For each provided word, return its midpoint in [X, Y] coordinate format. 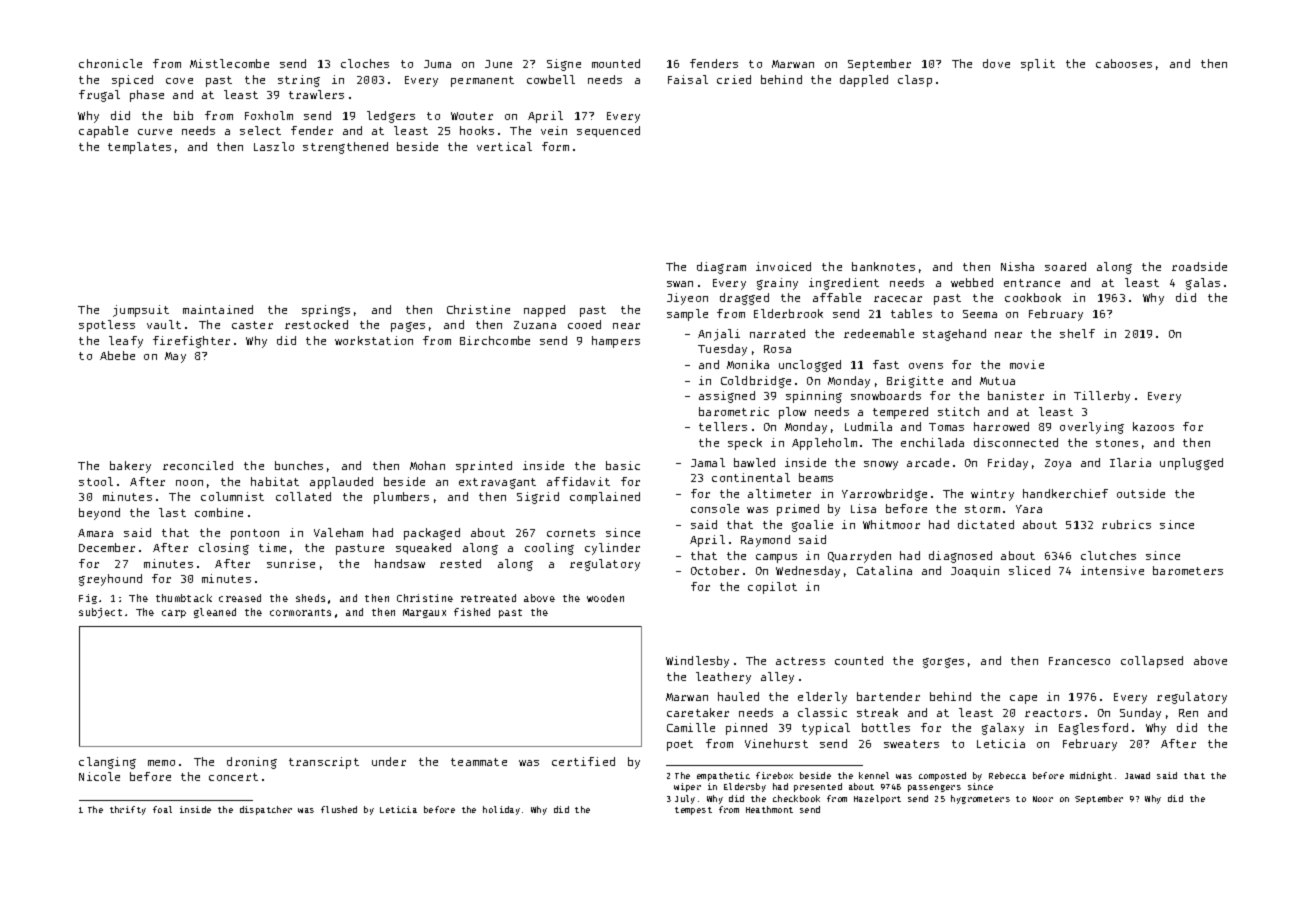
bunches [299, 465]
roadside [1199, 266]
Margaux [424, 613]
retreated [488, 598]
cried [734, 79]
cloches [365, 63]
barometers [1188, 570]
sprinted [484, 467]
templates [139, 148]
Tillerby [1102, 397]
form [555, 146]
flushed [339, 809]
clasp [915, 81]
